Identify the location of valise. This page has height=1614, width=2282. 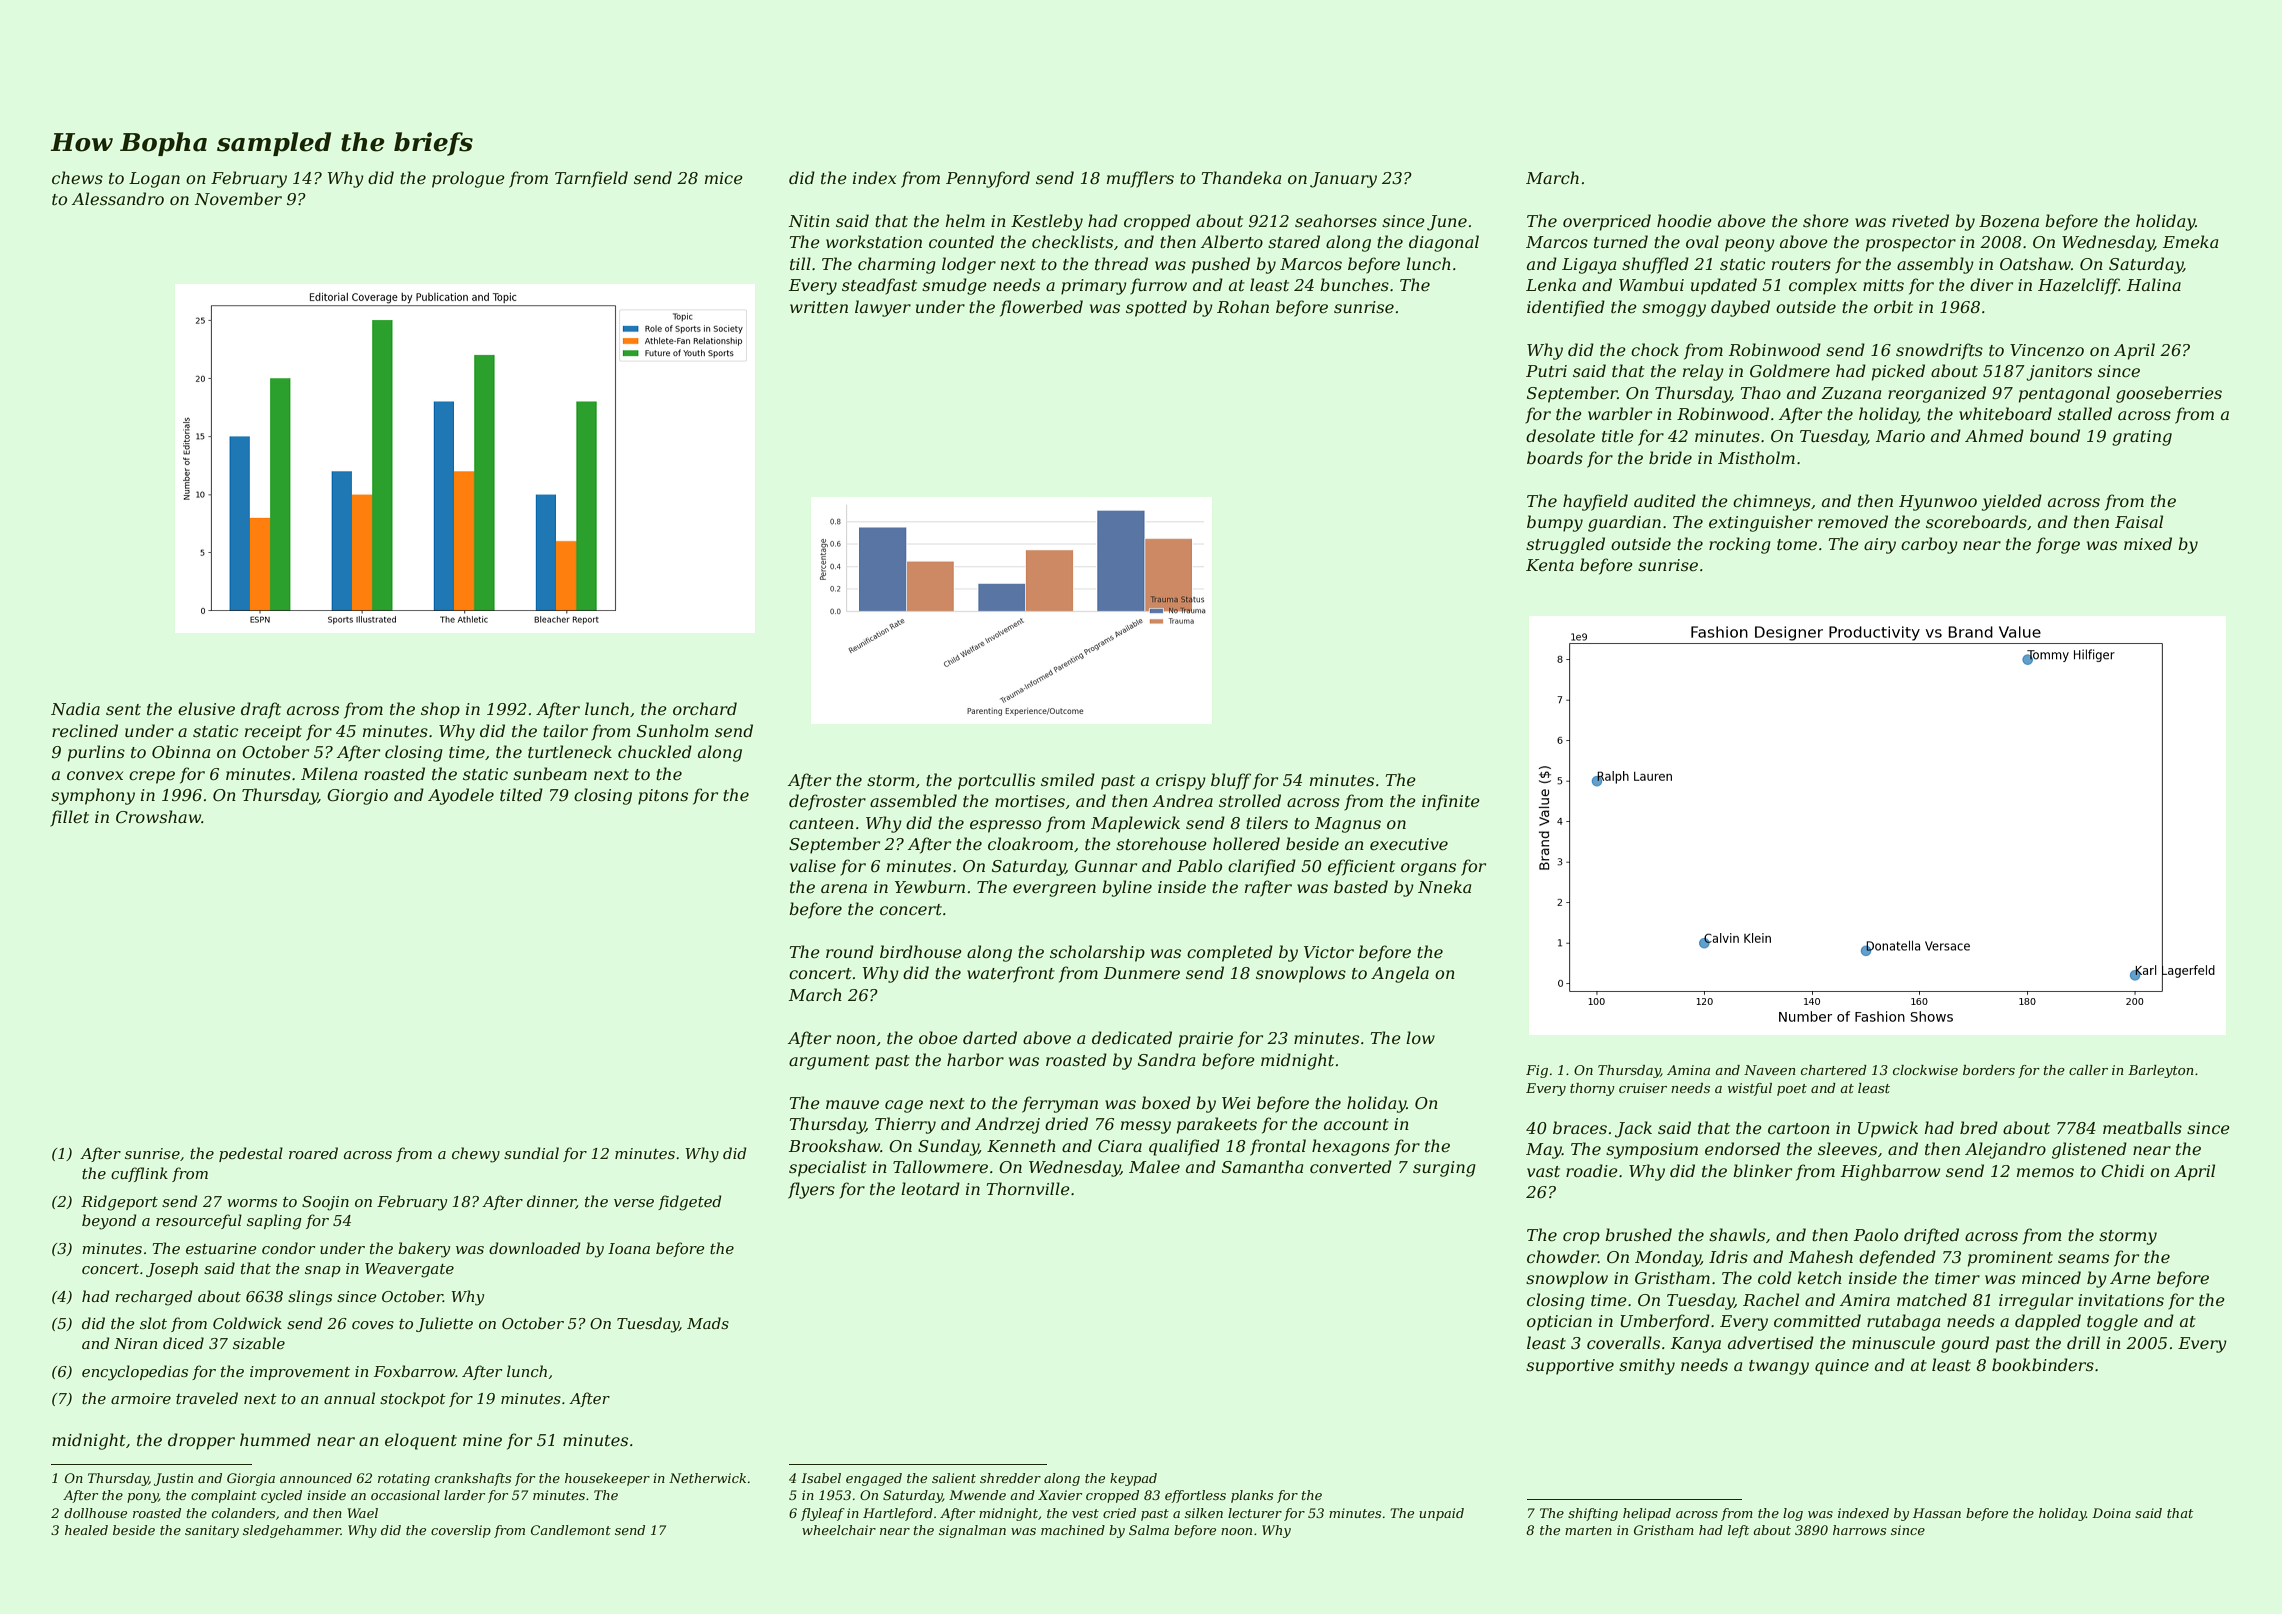
(813, 865).
